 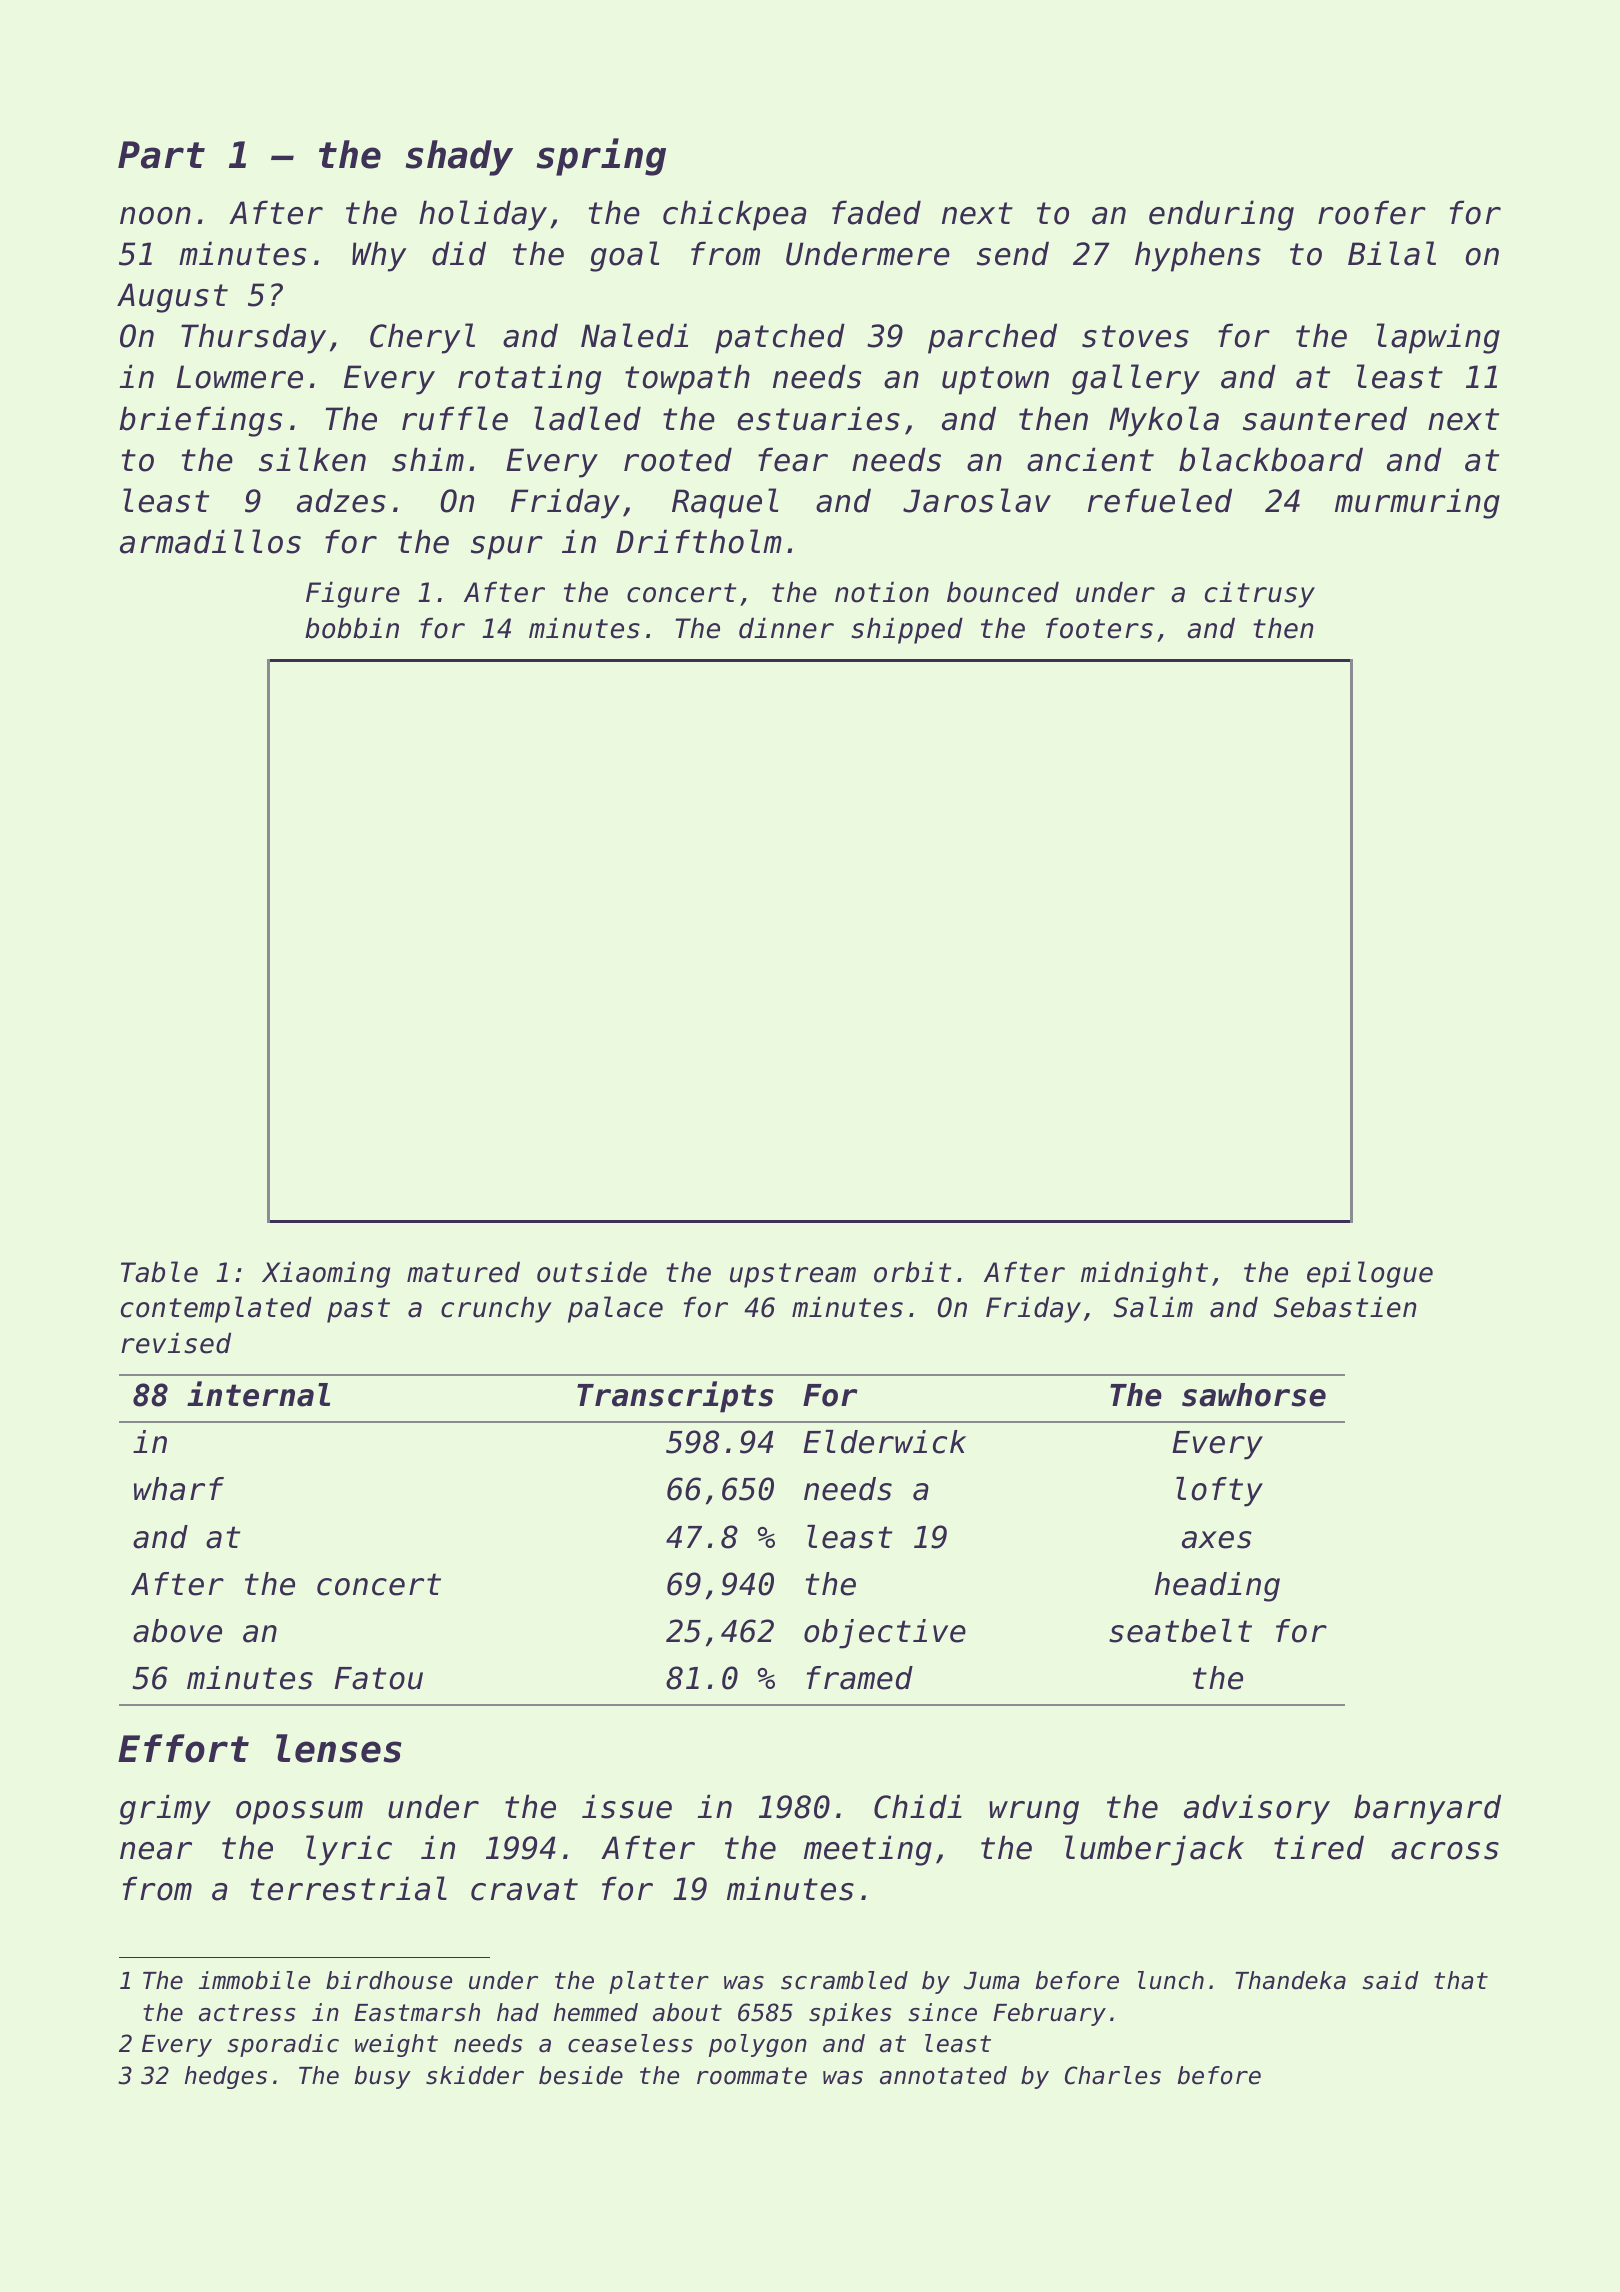 I want to click on cravat, so click(x=524, y=1889).
